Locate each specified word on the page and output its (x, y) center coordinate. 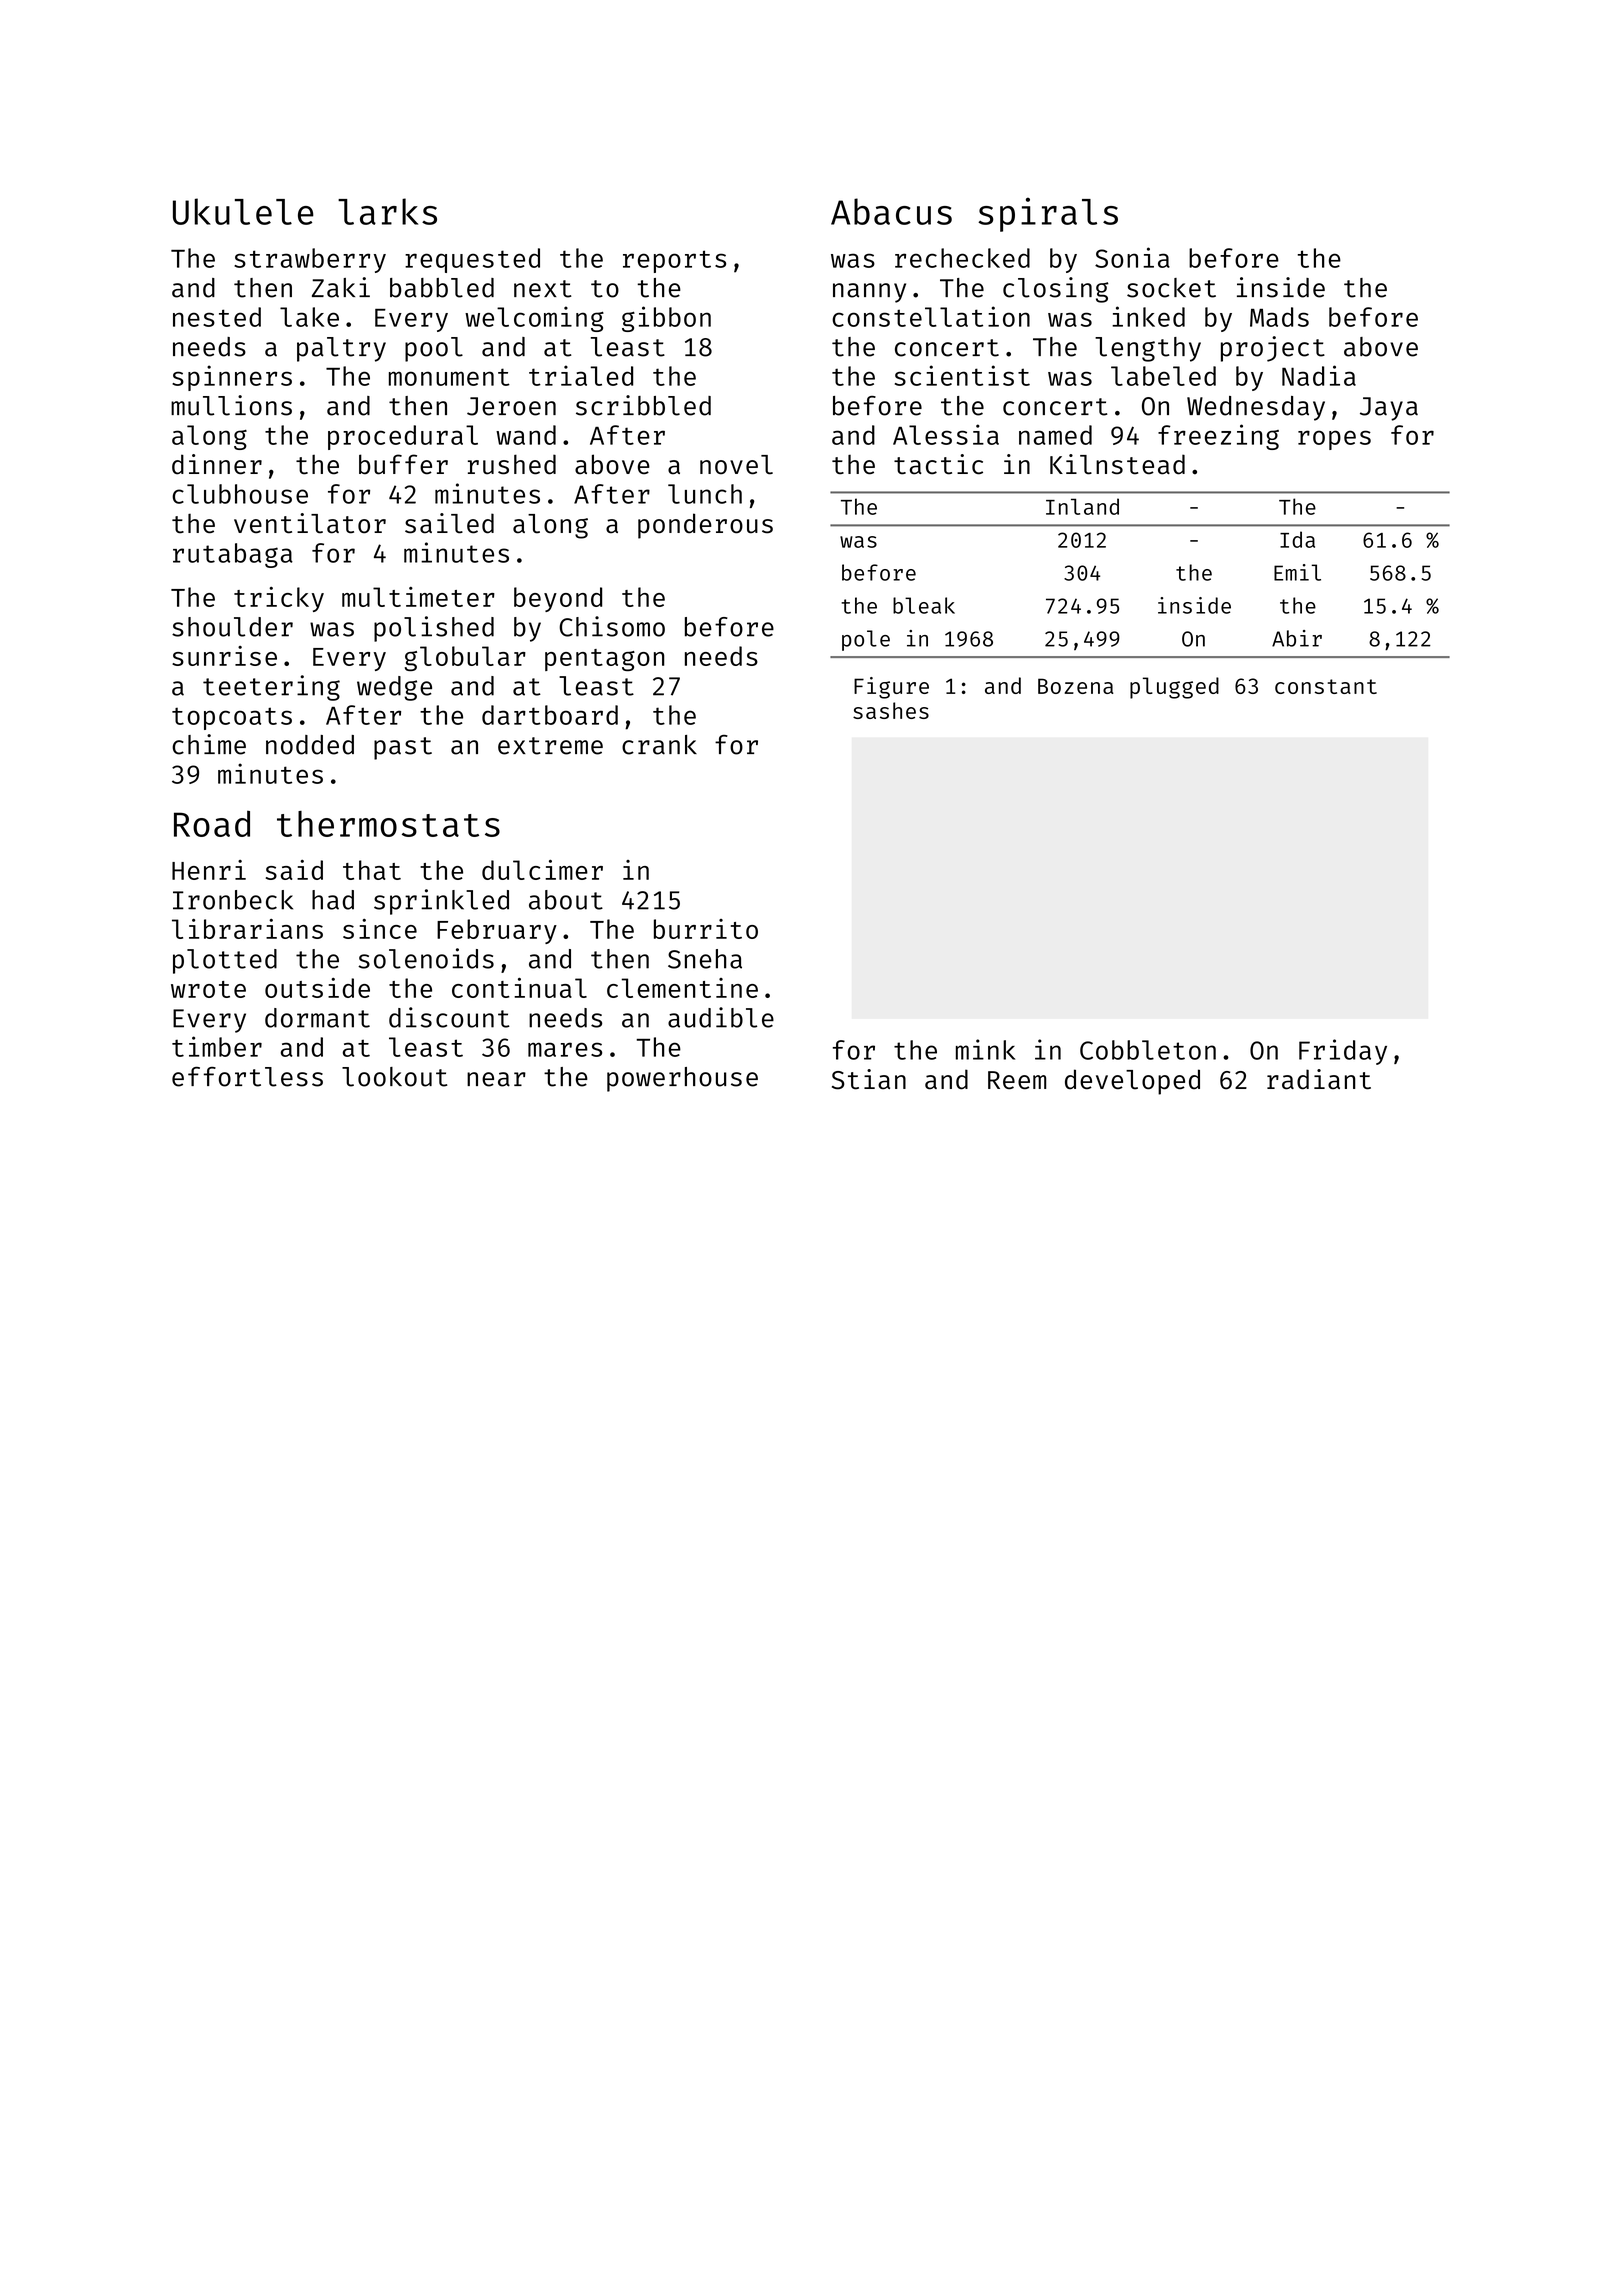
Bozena (1076, 686)
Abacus (891, 211)
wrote (208, 989)
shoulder (232, 627)
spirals (1048, 214)
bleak (924, 605)
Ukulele (243, 211)
